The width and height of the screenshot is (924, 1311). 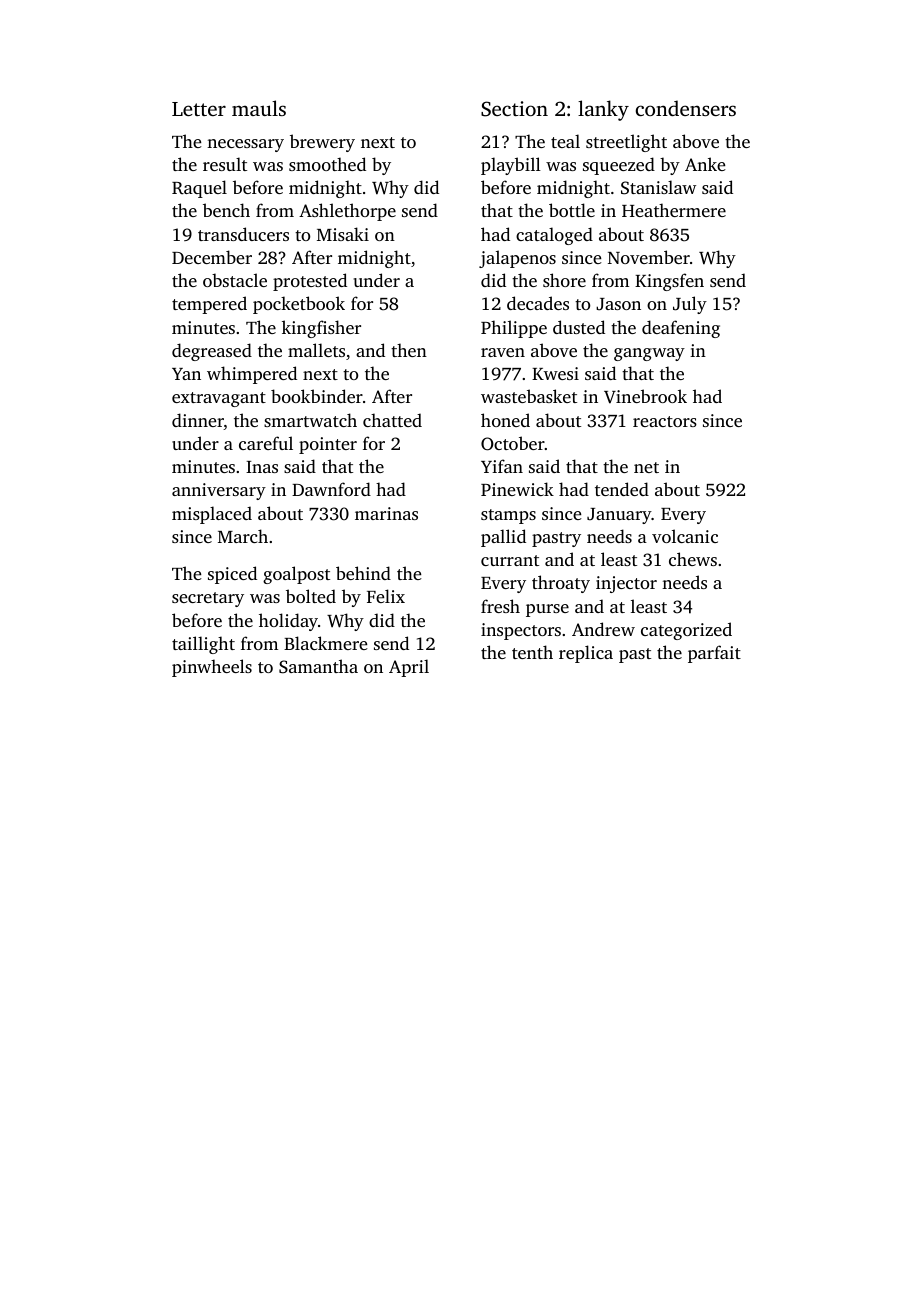 What do you see at coordinates (409, 668) in the screenshot?
I see `April` at bounding box center [409, 668].
